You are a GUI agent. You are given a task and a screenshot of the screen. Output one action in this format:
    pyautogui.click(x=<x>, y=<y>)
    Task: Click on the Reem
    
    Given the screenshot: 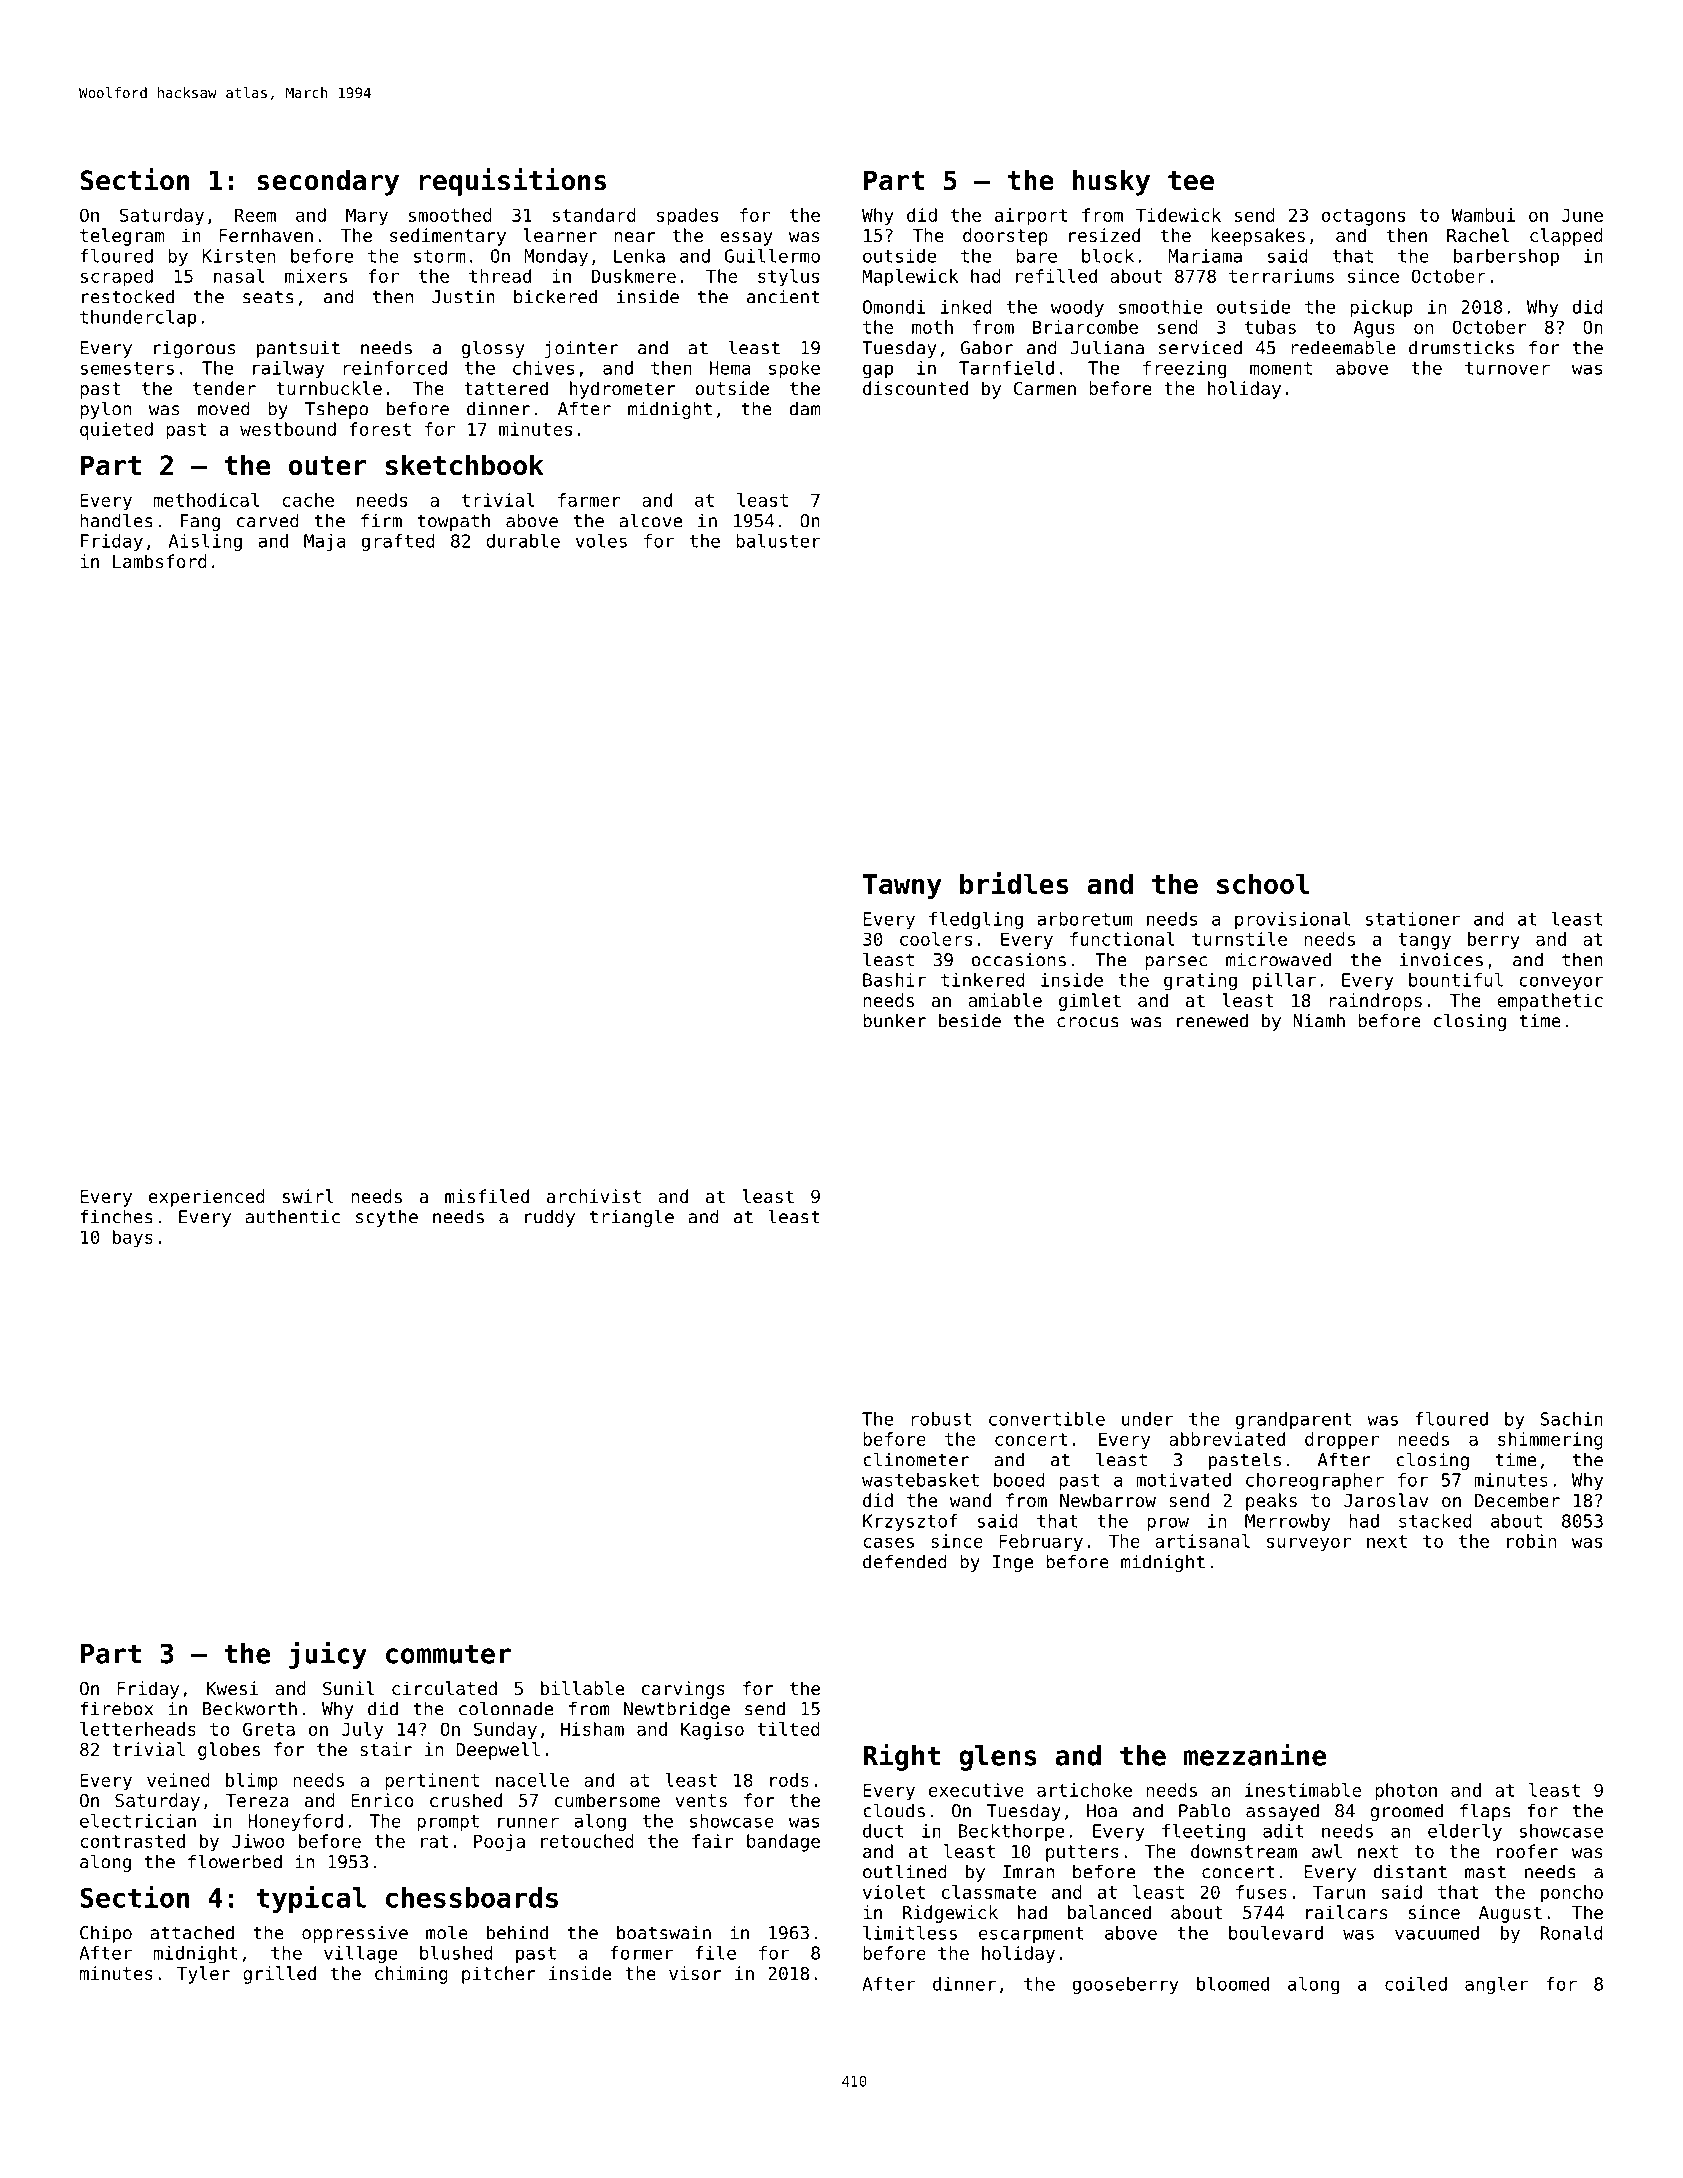 What is the action you would take?
    pyautogui.click(x=255, y=215)
